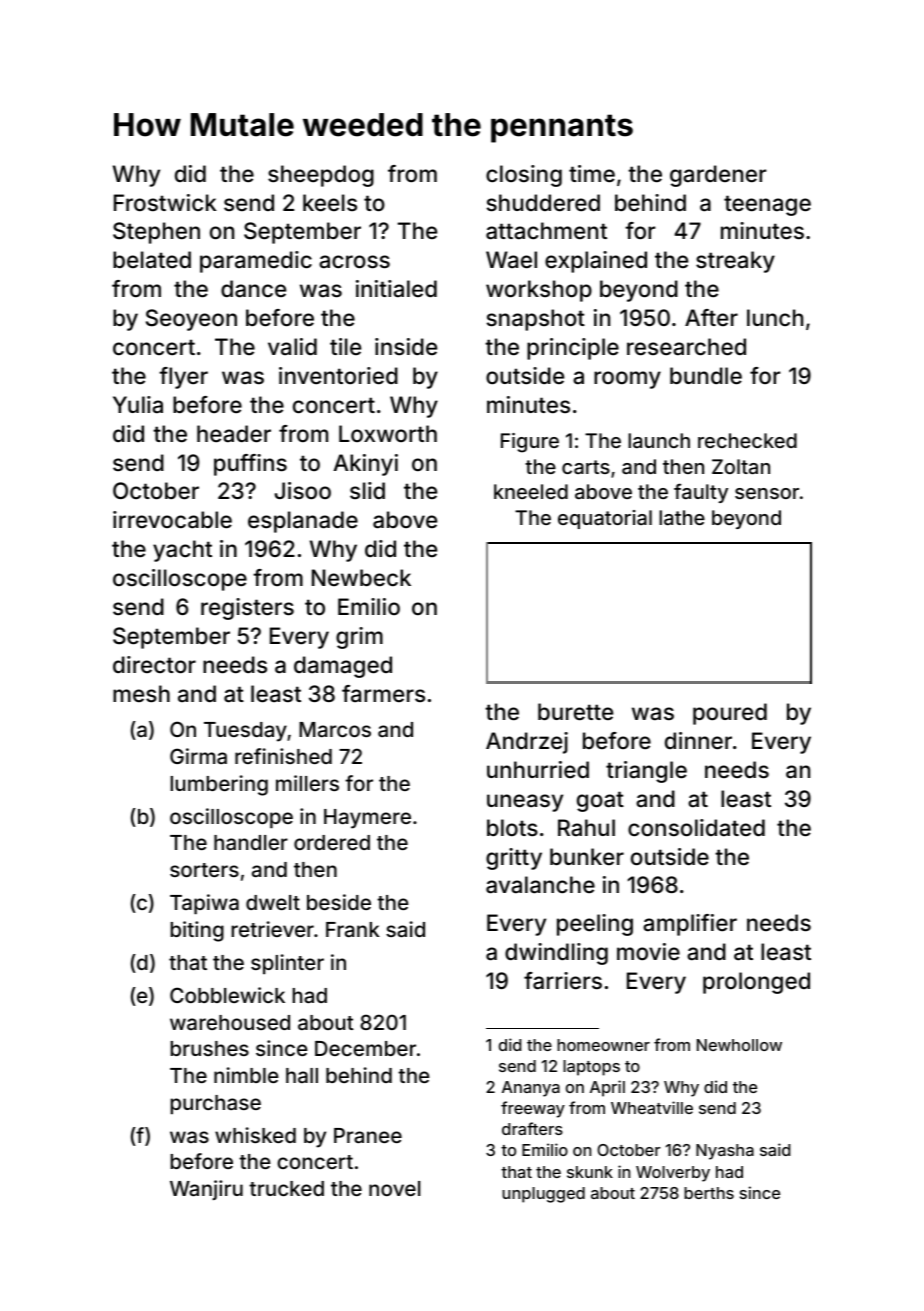 The height and width of the document is (1311, 924). I want to click on Frostwick, so click(165, 203).
